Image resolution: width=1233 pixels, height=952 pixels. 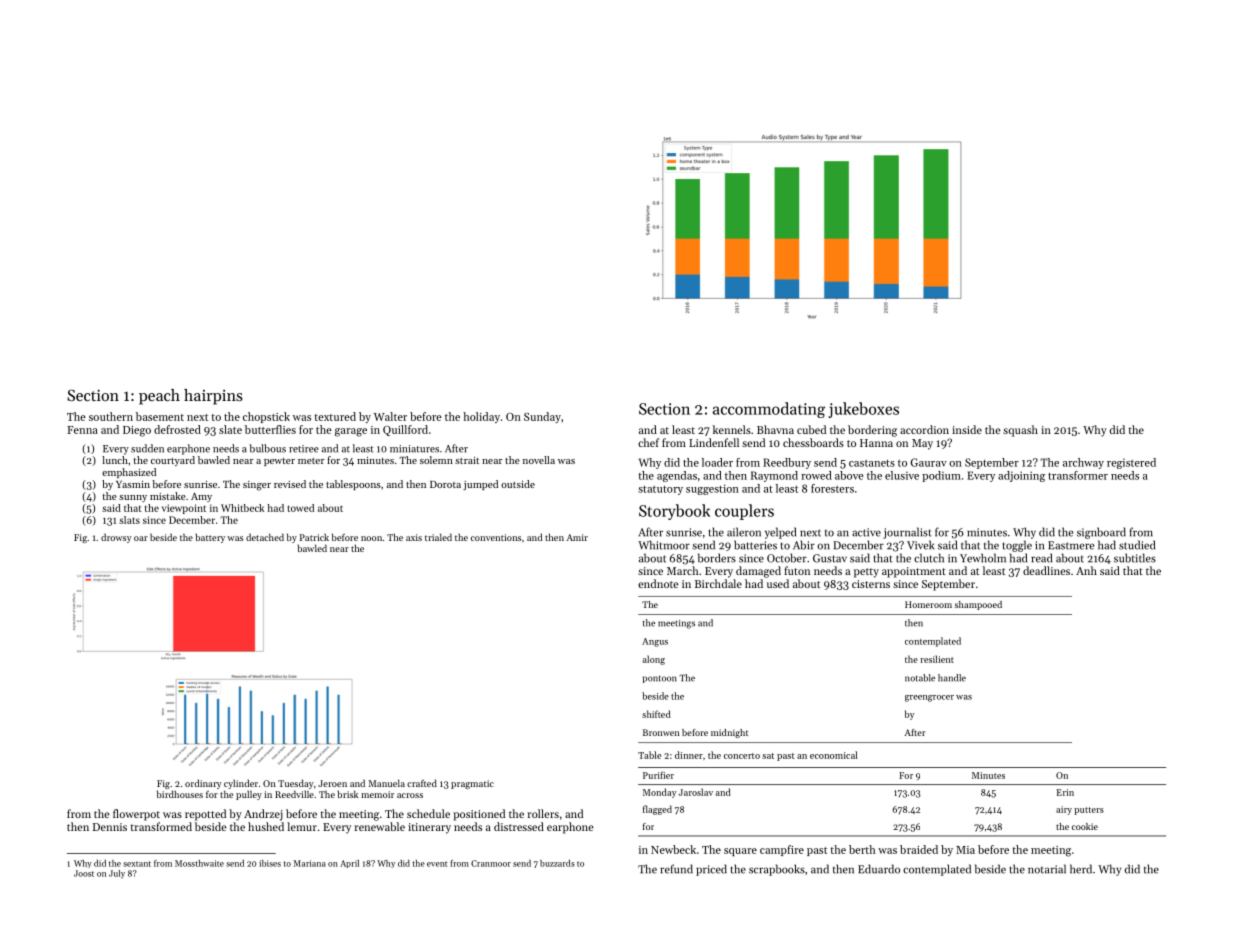 What do you see at coordinates (1081, 869) in the screenshot?
I see `herd` at bounding box center [1081, 869].
